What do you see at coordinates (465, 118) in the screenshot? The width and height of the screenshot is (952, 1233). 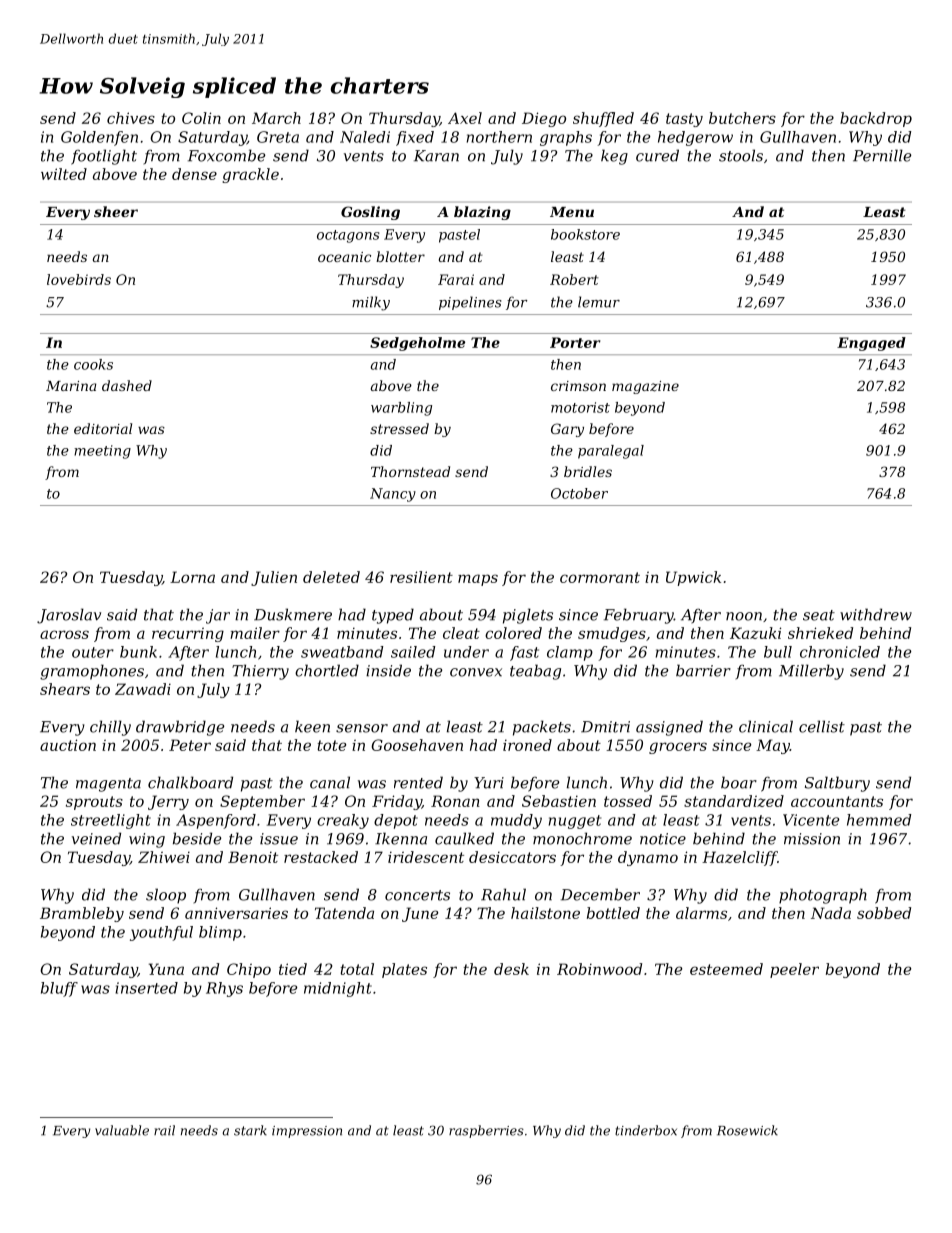 I see `Axel` at bounding box center [465, 118].
